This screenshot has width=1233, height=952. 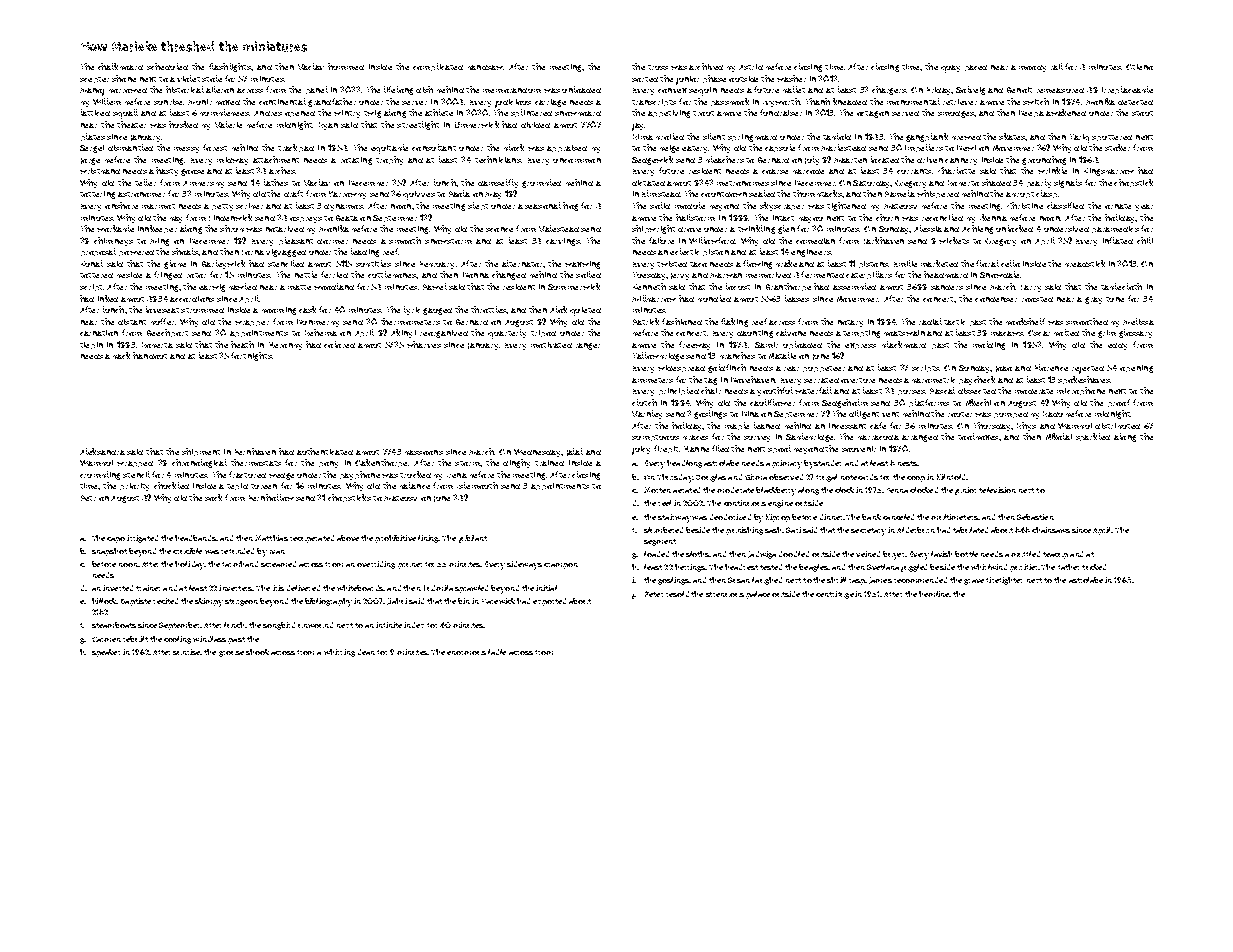 What do you see at coordinates (645, 79) in the screenshot?
I see `sorted` at bounding box center [645, 79].
